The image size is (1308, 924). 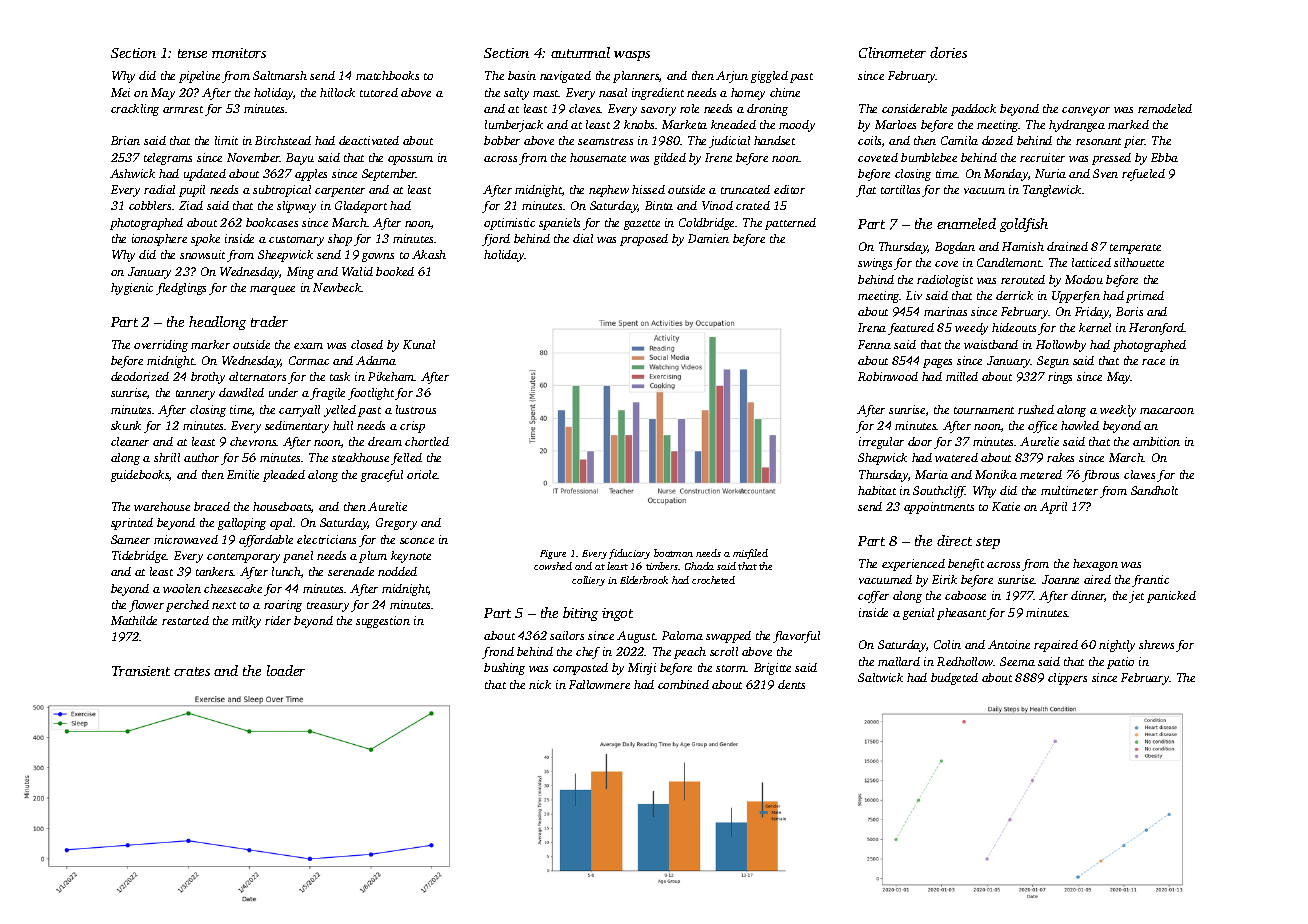 I want to click on steakhouse, so click(x=360, y=457).
